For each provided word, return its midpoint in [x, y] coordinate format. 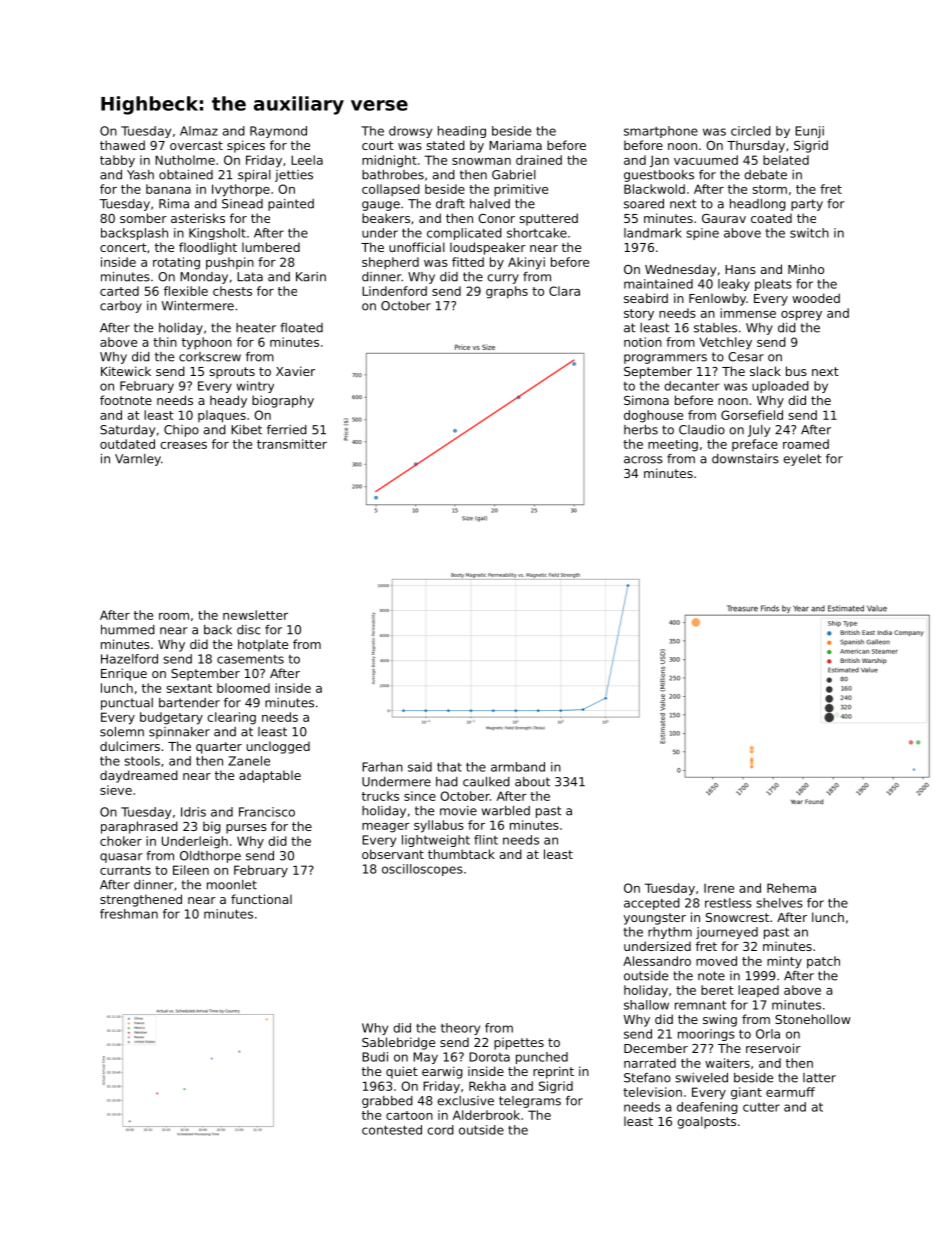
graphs [507, 292]
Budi [375, 1057]
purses [246, 829]
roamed [806, 444]
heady [228, 401]
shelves [779, 903]
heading [462, 132]
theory [460, 1029]
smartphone [661, 132]
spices [246, 146]
